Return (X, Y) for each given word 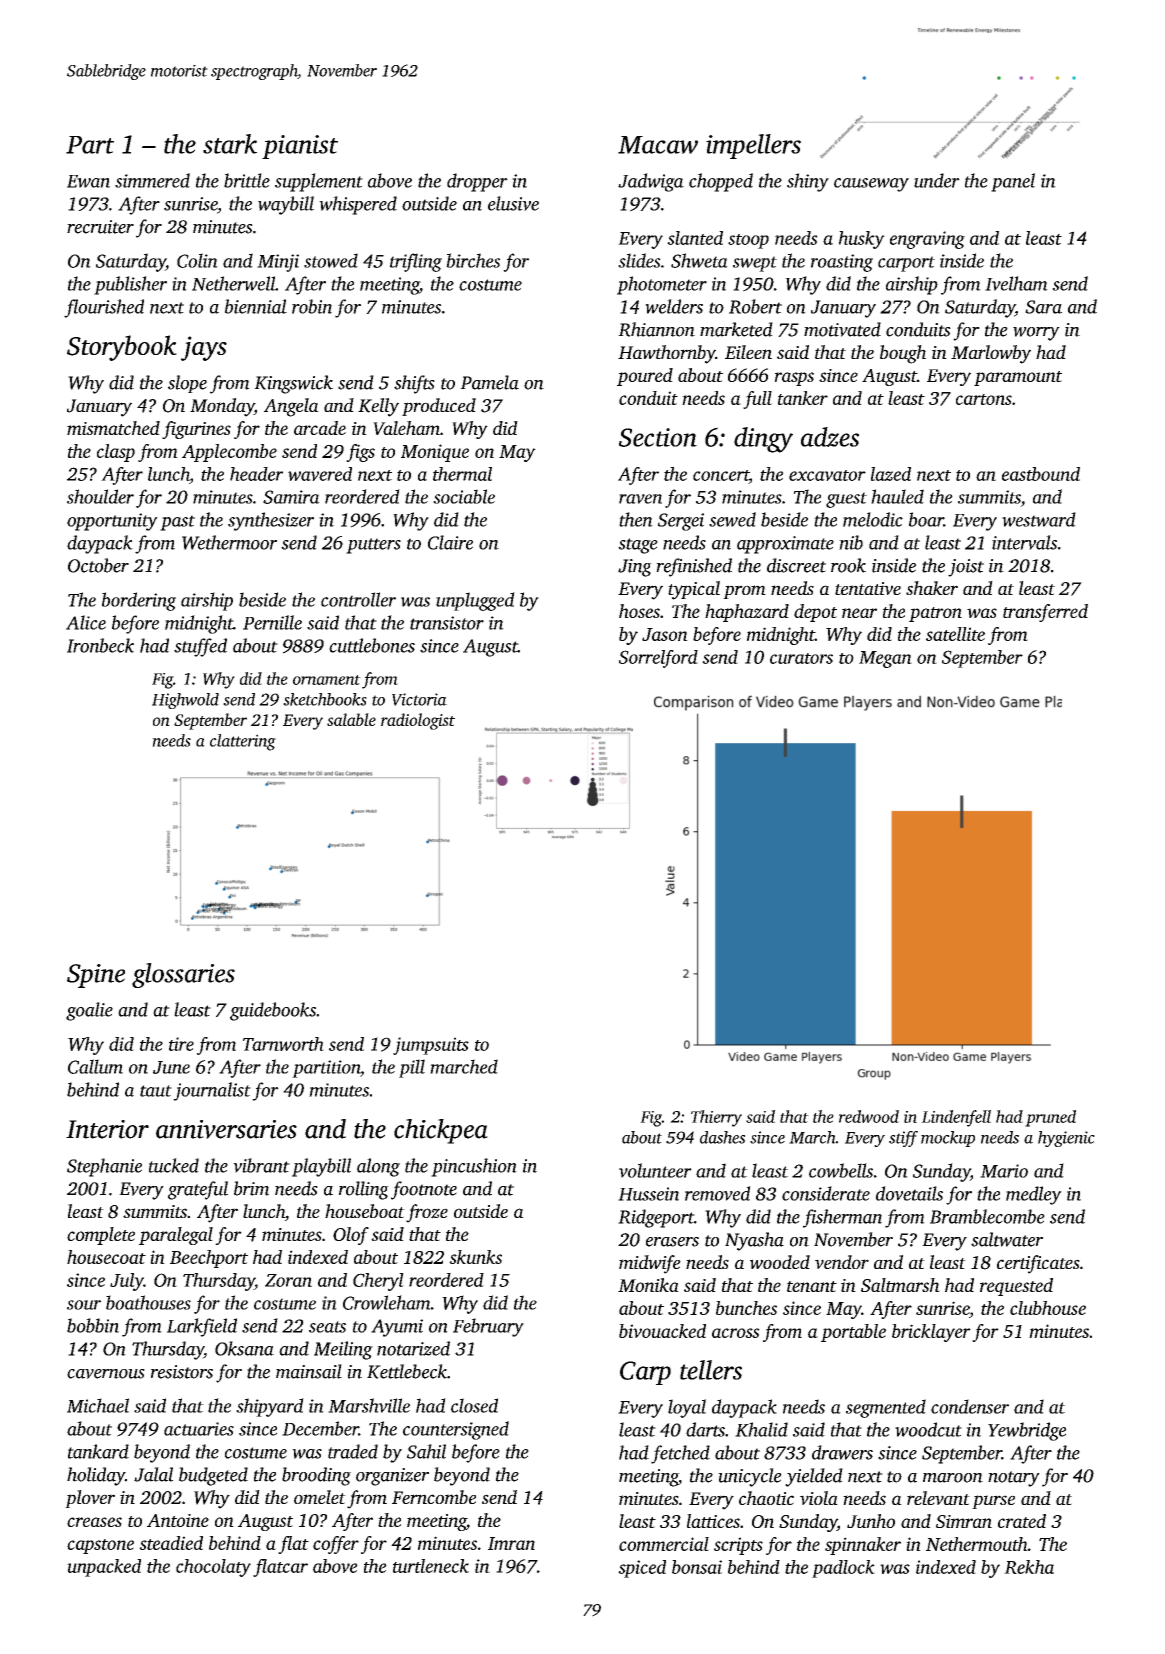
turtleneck (431, 1566)
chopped (721, 182)
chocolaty (213, 1568)
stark (230, 144)
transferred (1045, 613)
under (937, 180)
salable (351, 719)
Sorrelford (658, 659)
